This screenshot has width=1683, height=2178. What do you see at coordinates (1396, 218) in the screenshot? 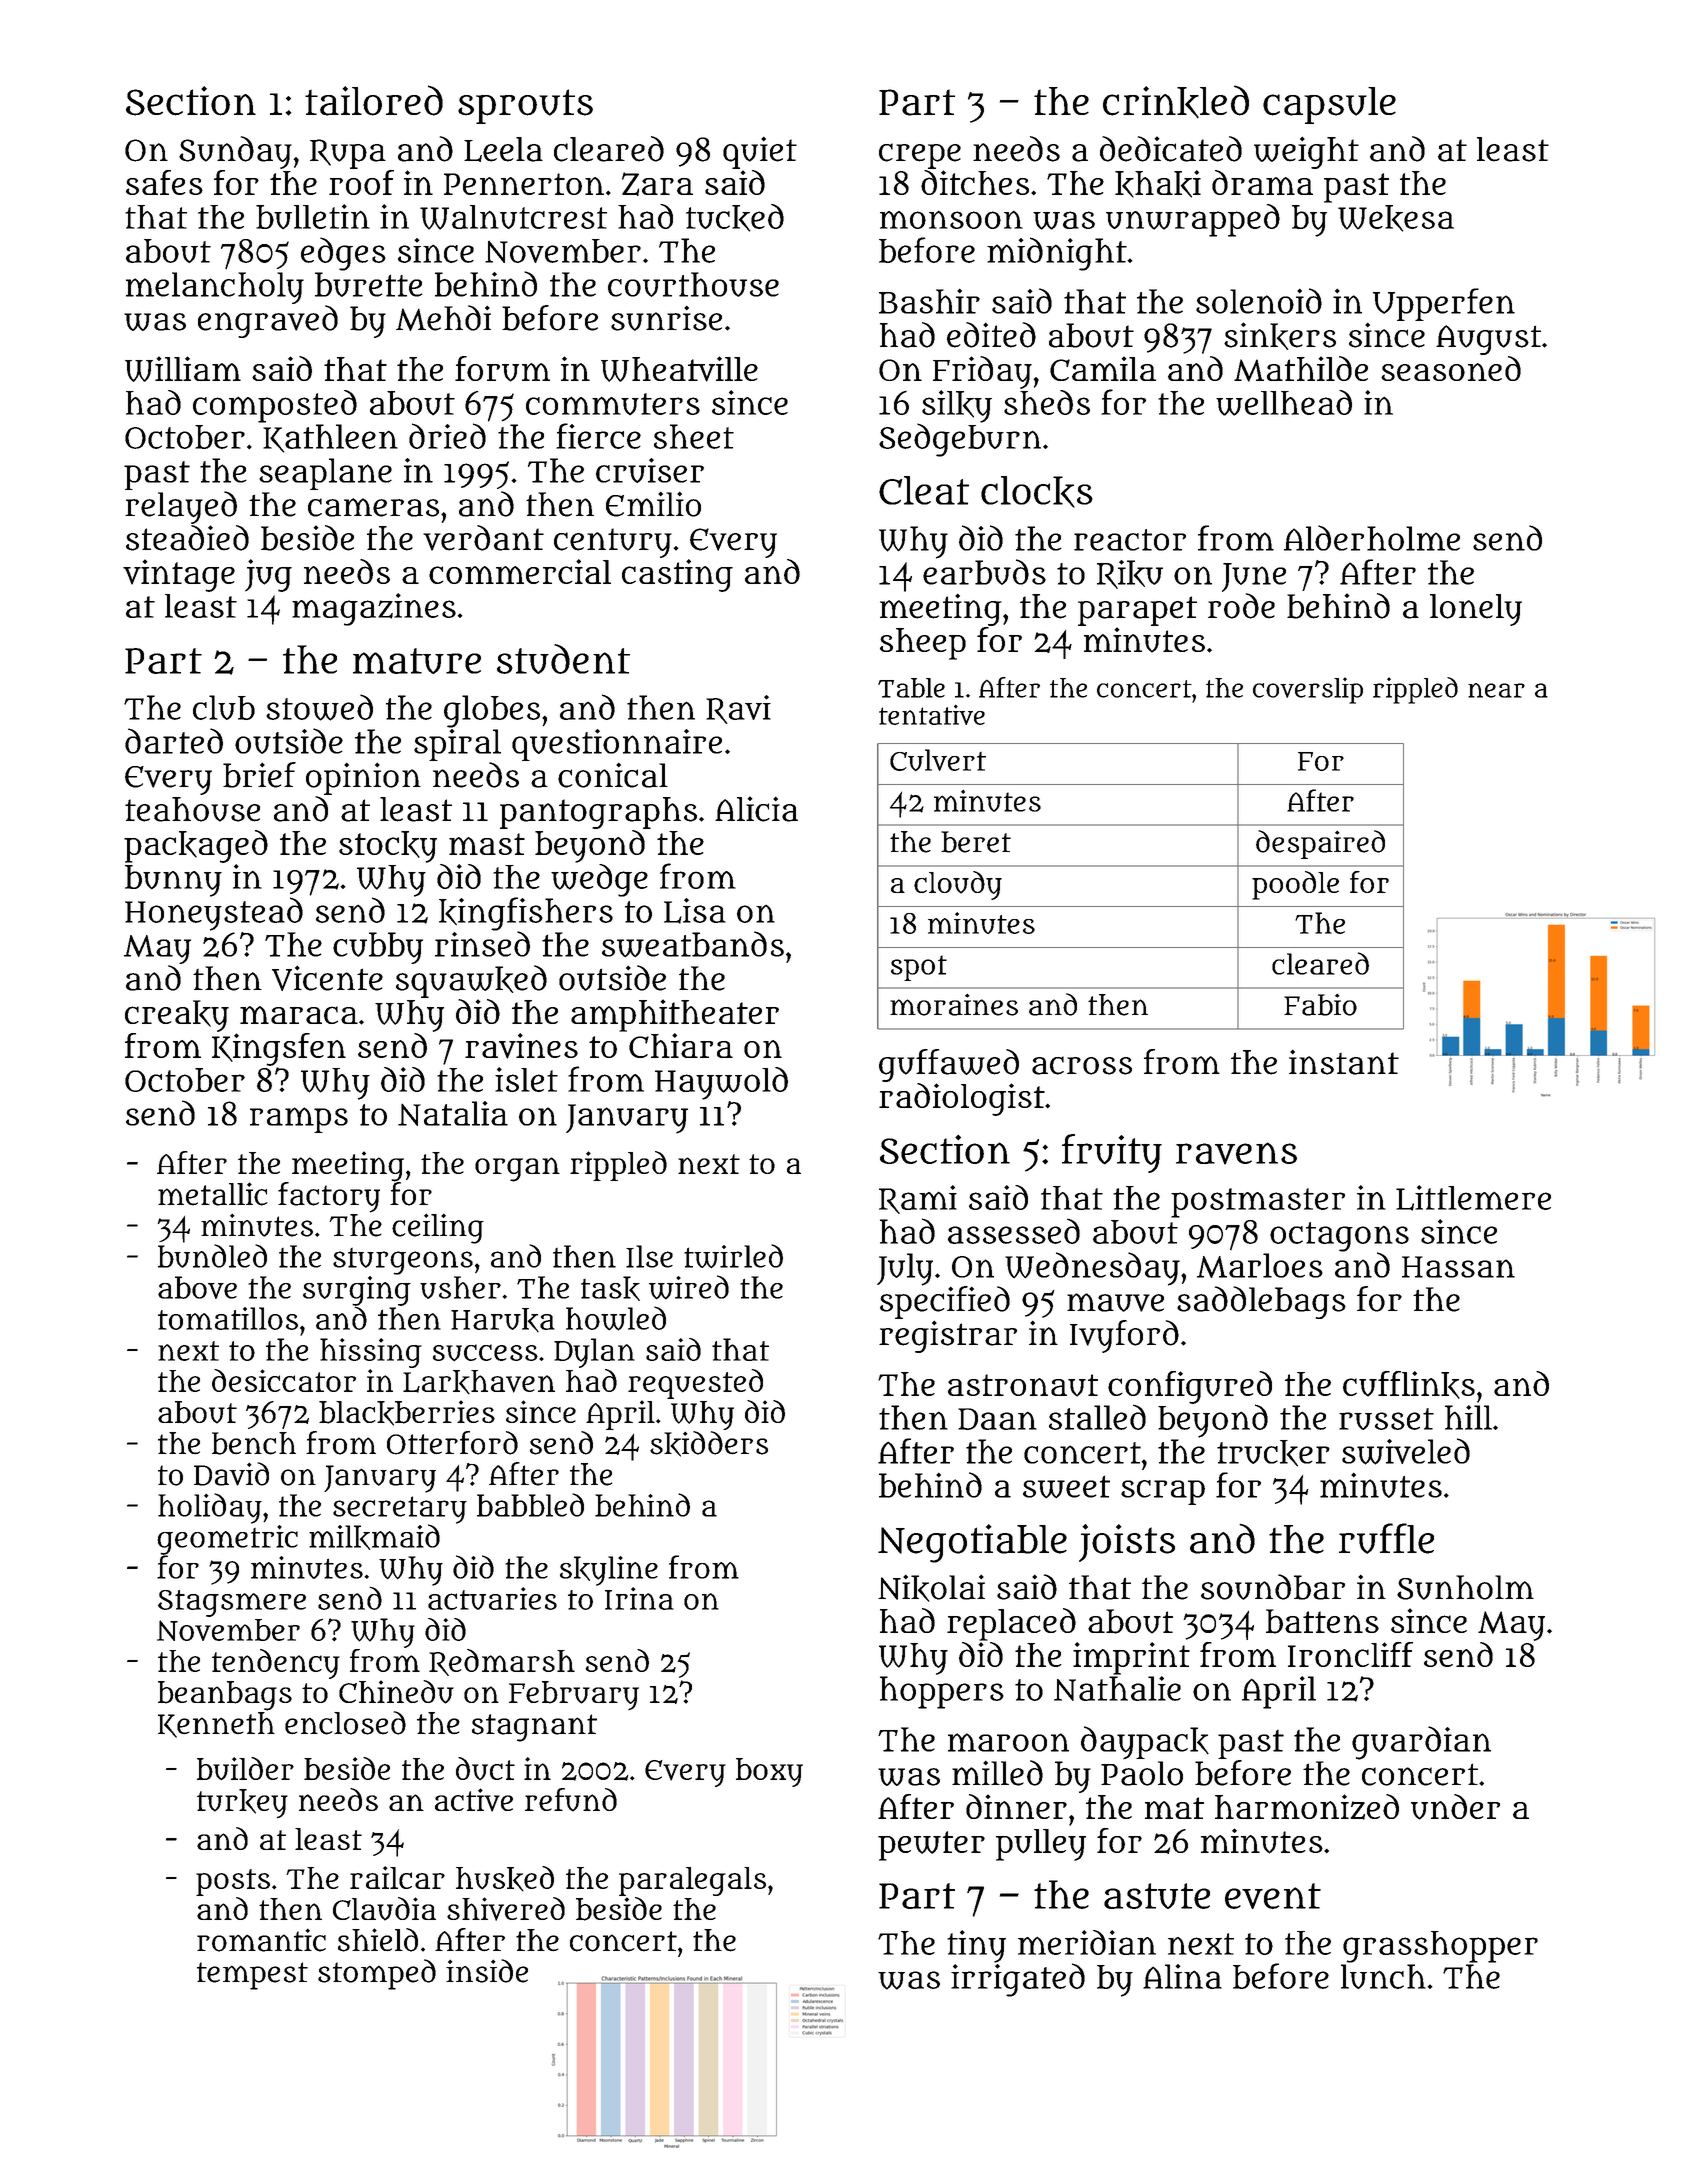
I see `Wekesa` at bounding box center [1396, 218].
